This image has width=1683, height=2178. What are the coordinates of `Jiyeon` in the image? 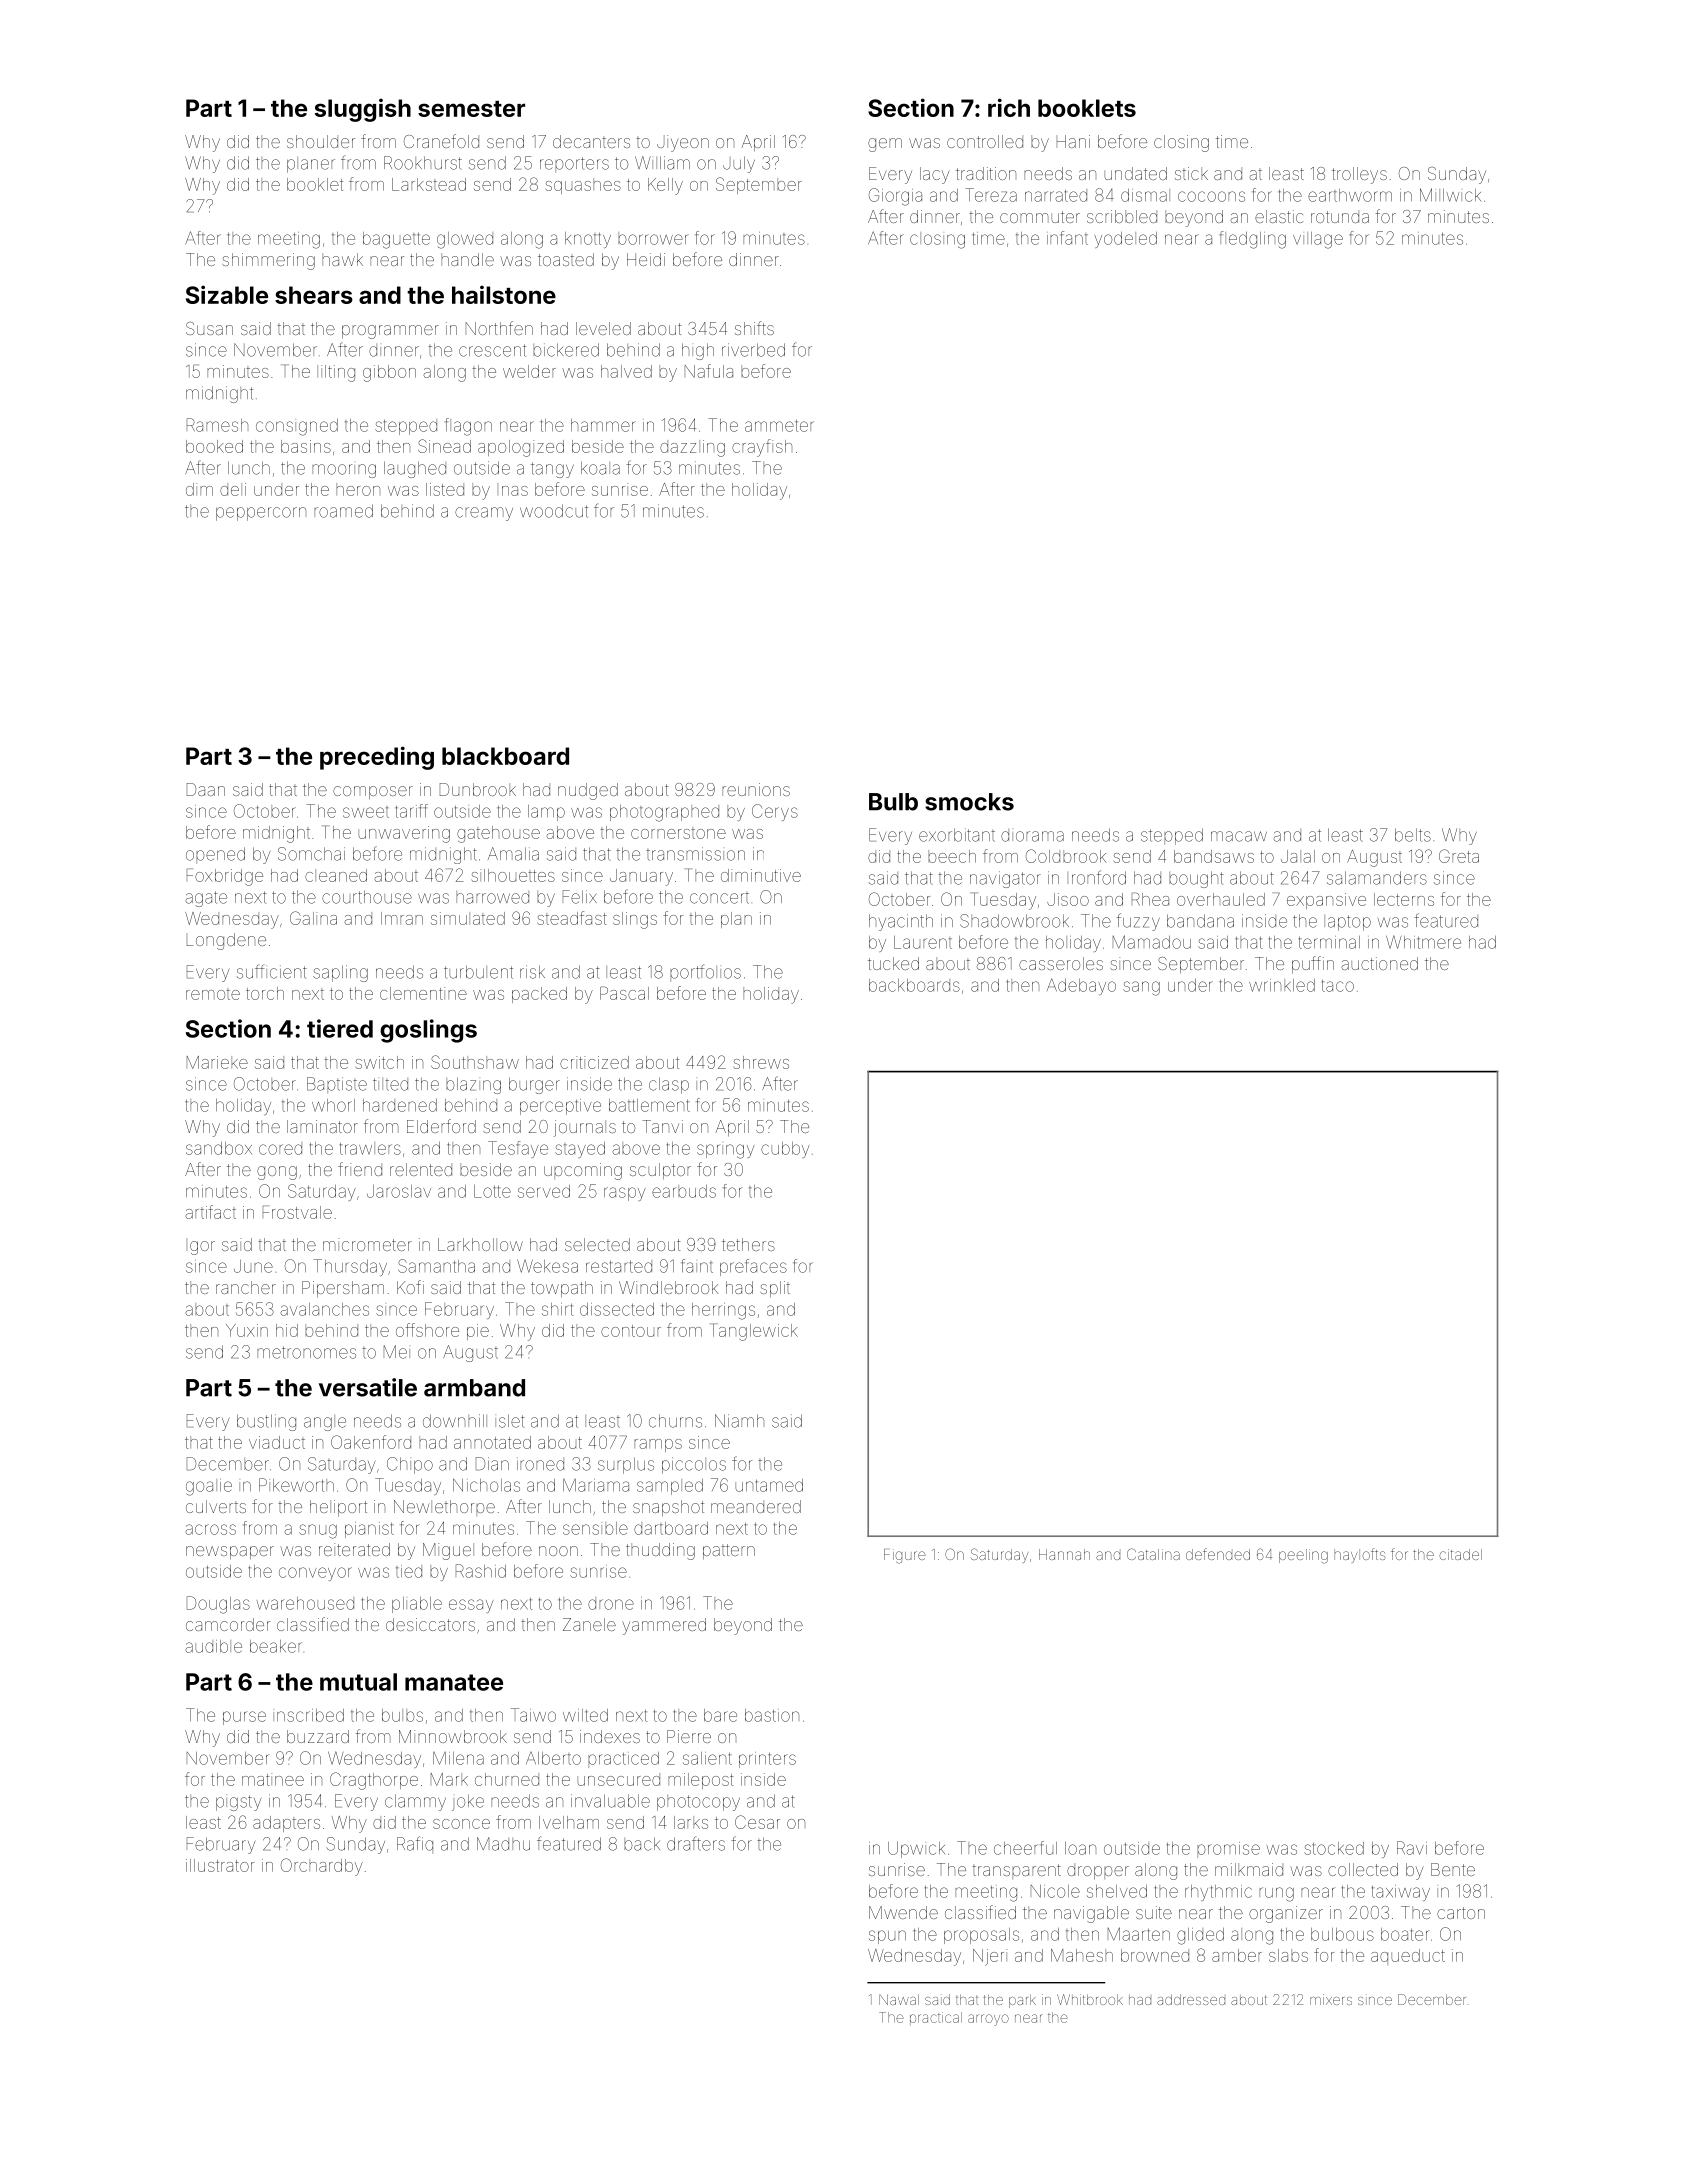 It's located at (683, 143).
